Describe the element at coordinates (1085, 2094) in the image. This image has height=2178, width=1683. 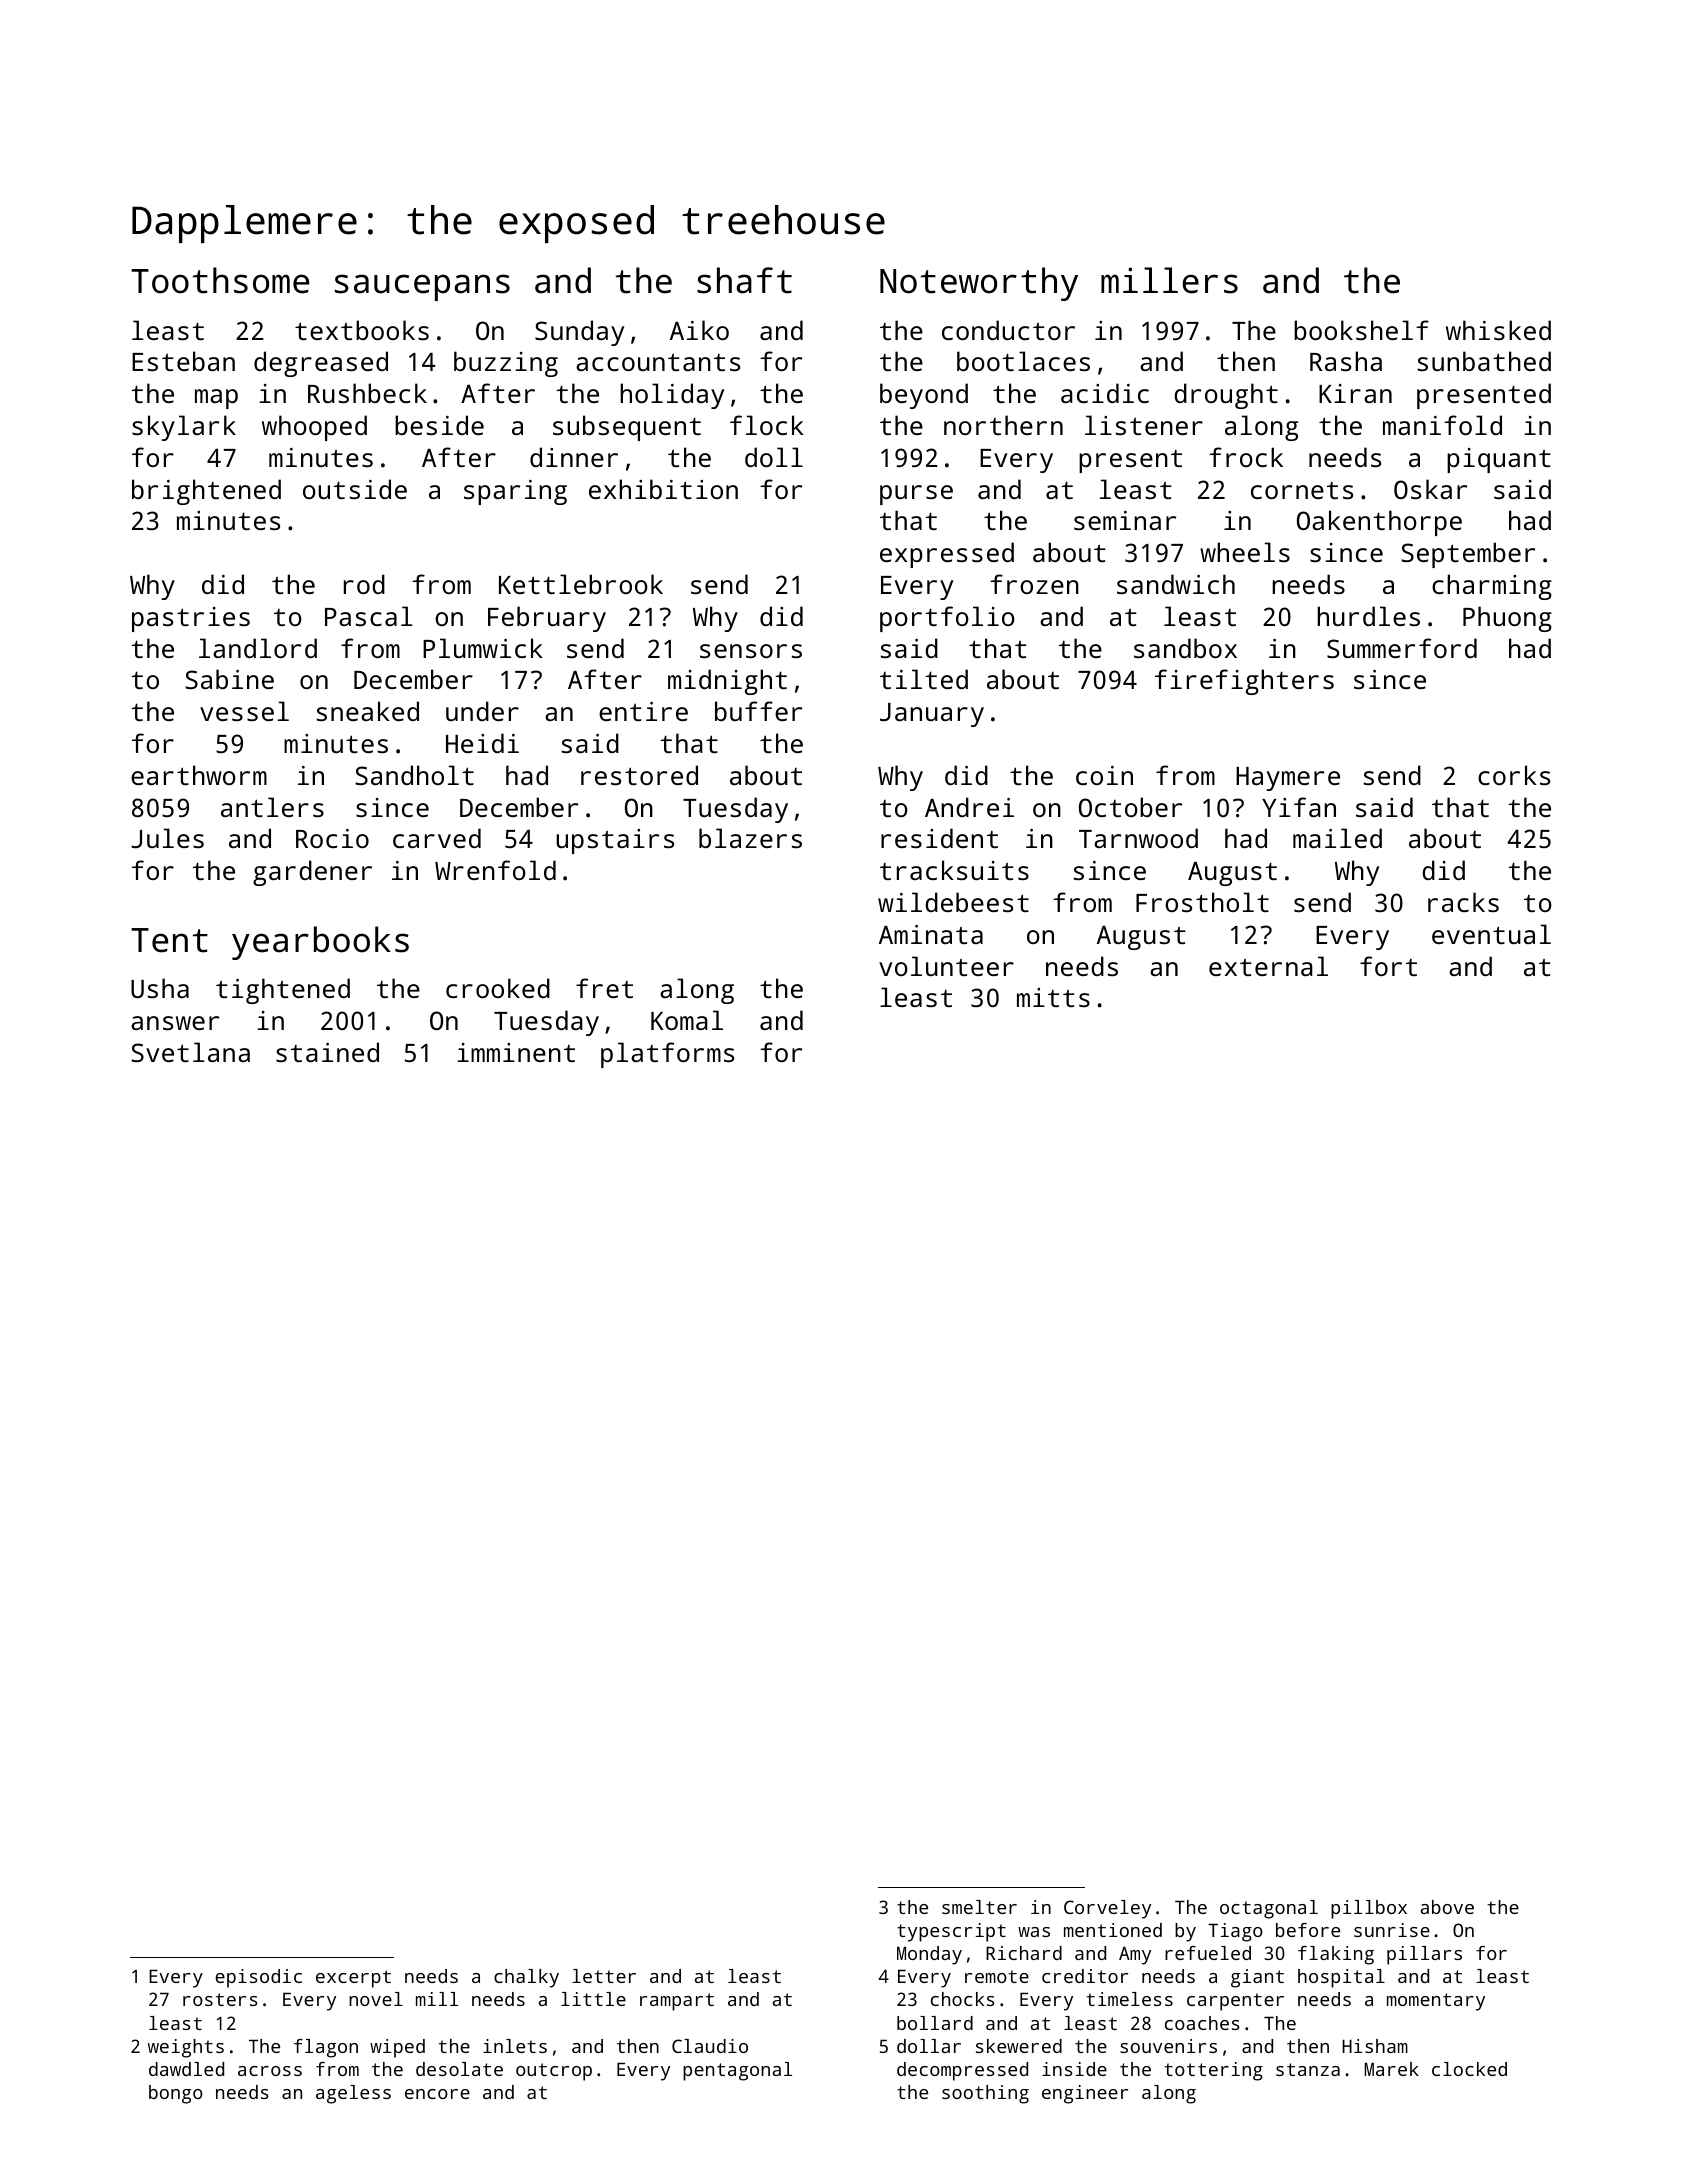
I see `engineer` at that location.
